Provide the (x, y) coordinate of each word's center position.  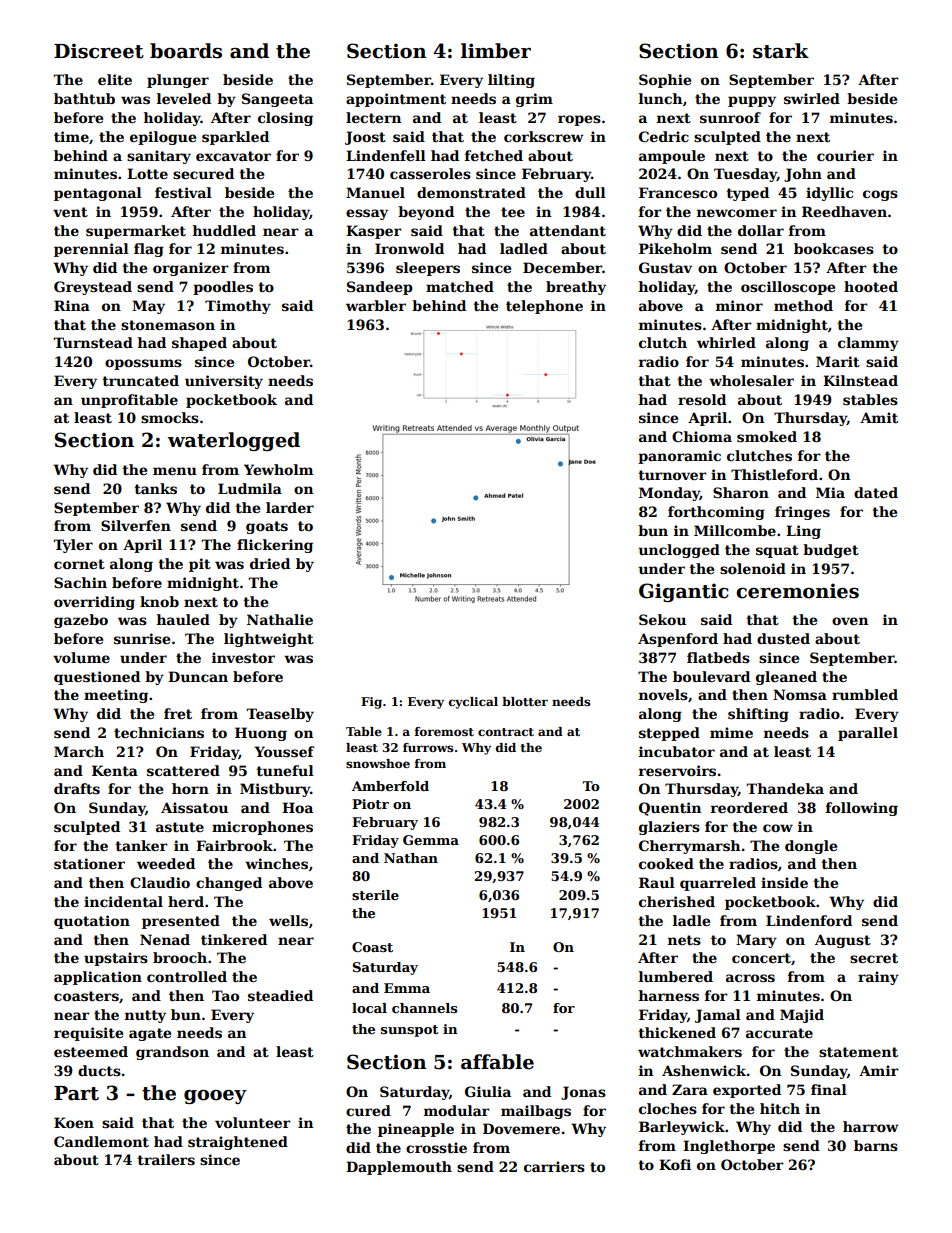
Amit (879, 417)
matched (460, 286)
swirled (812, 98)
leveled (184, 98)
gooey (215, 1097)
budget (831, 551)
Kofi (675, 1164)
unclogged (679, 551)
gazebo (81, 621)
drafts (77, 788)
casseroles (430, 173)
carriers (554, 1166)
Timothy (238, 307)
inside (784, 882)
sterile (375, 895)
